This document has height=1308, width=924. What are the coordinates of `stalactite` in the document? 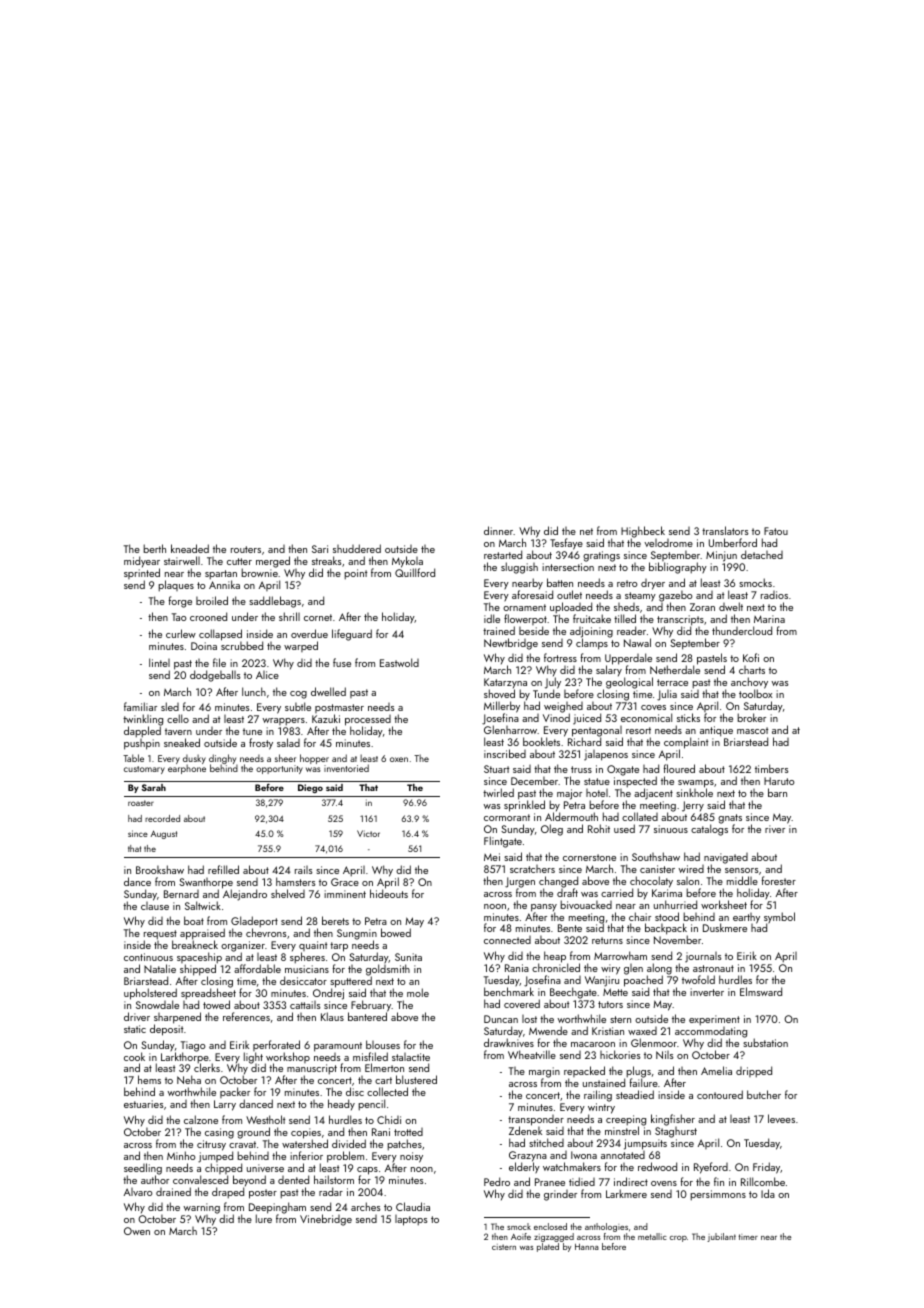 It's located at (411, 1057).
